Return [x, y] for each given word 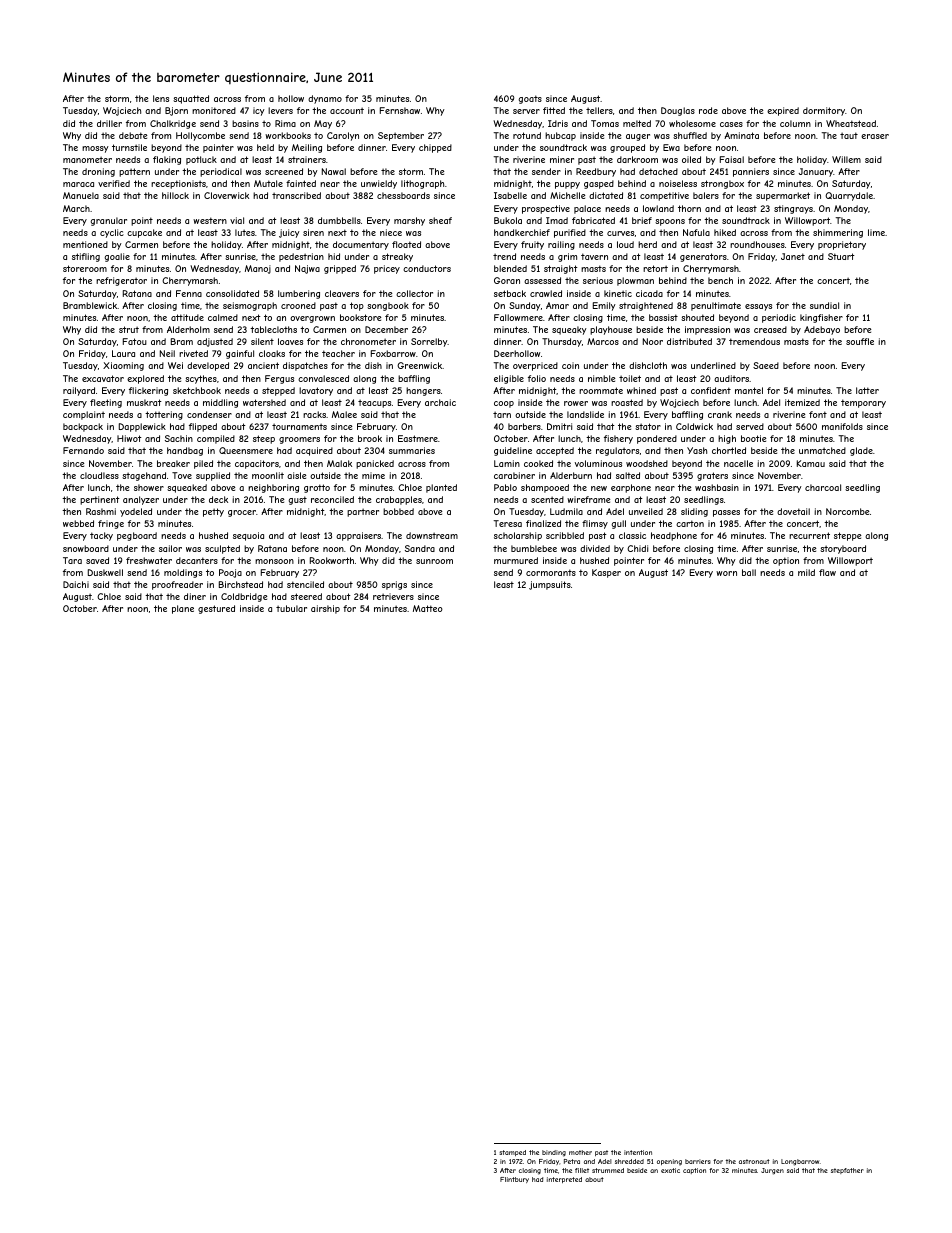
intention [638, 1152]
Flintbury [514, 1180]
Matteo [428, 608]
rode [708, 110]
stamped [512, 1153]
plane [183, 609]
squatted [191, 99]
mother [580, 1152]
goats [530, 99]
